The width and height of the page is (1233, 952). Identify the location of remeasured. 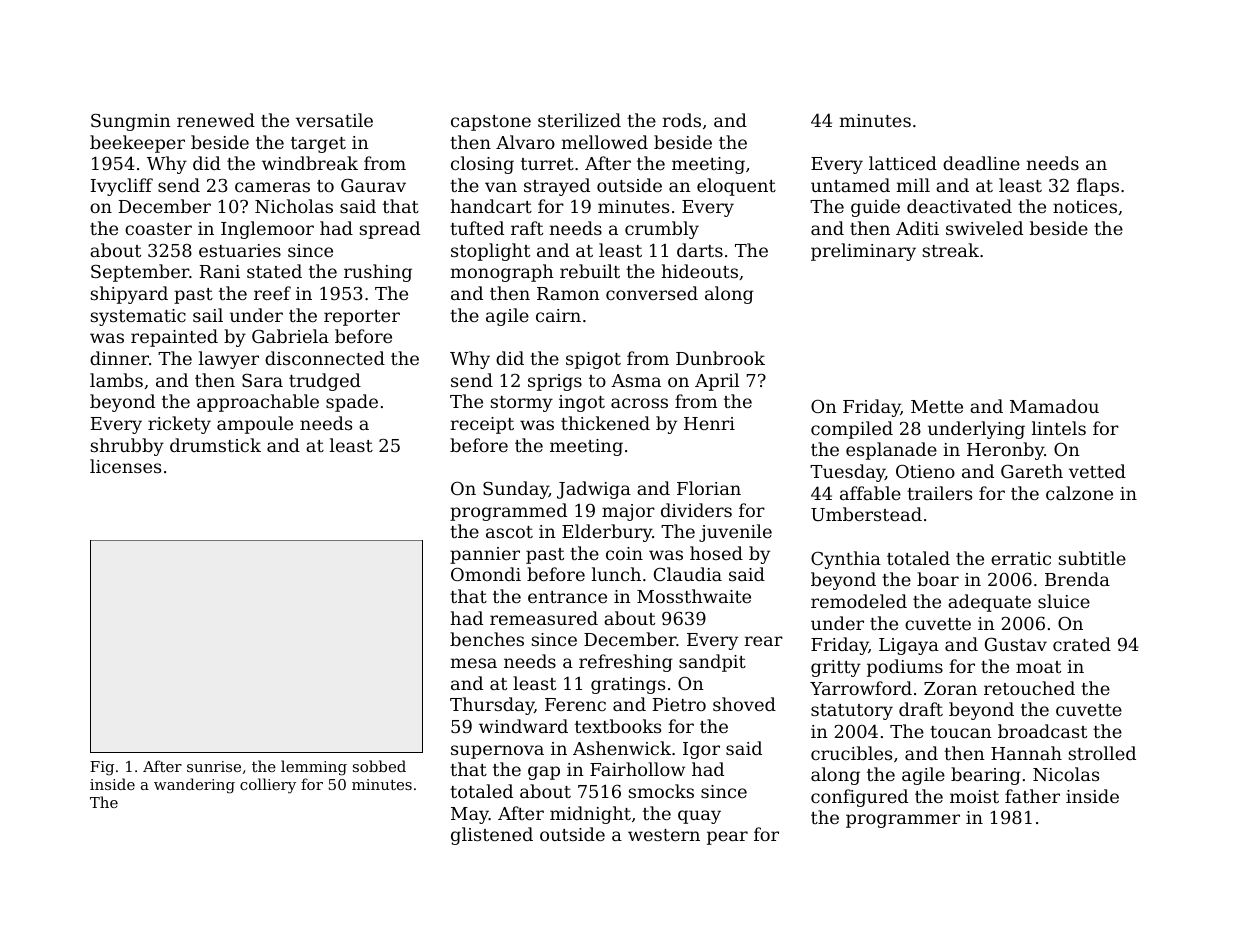
(544, 618).
